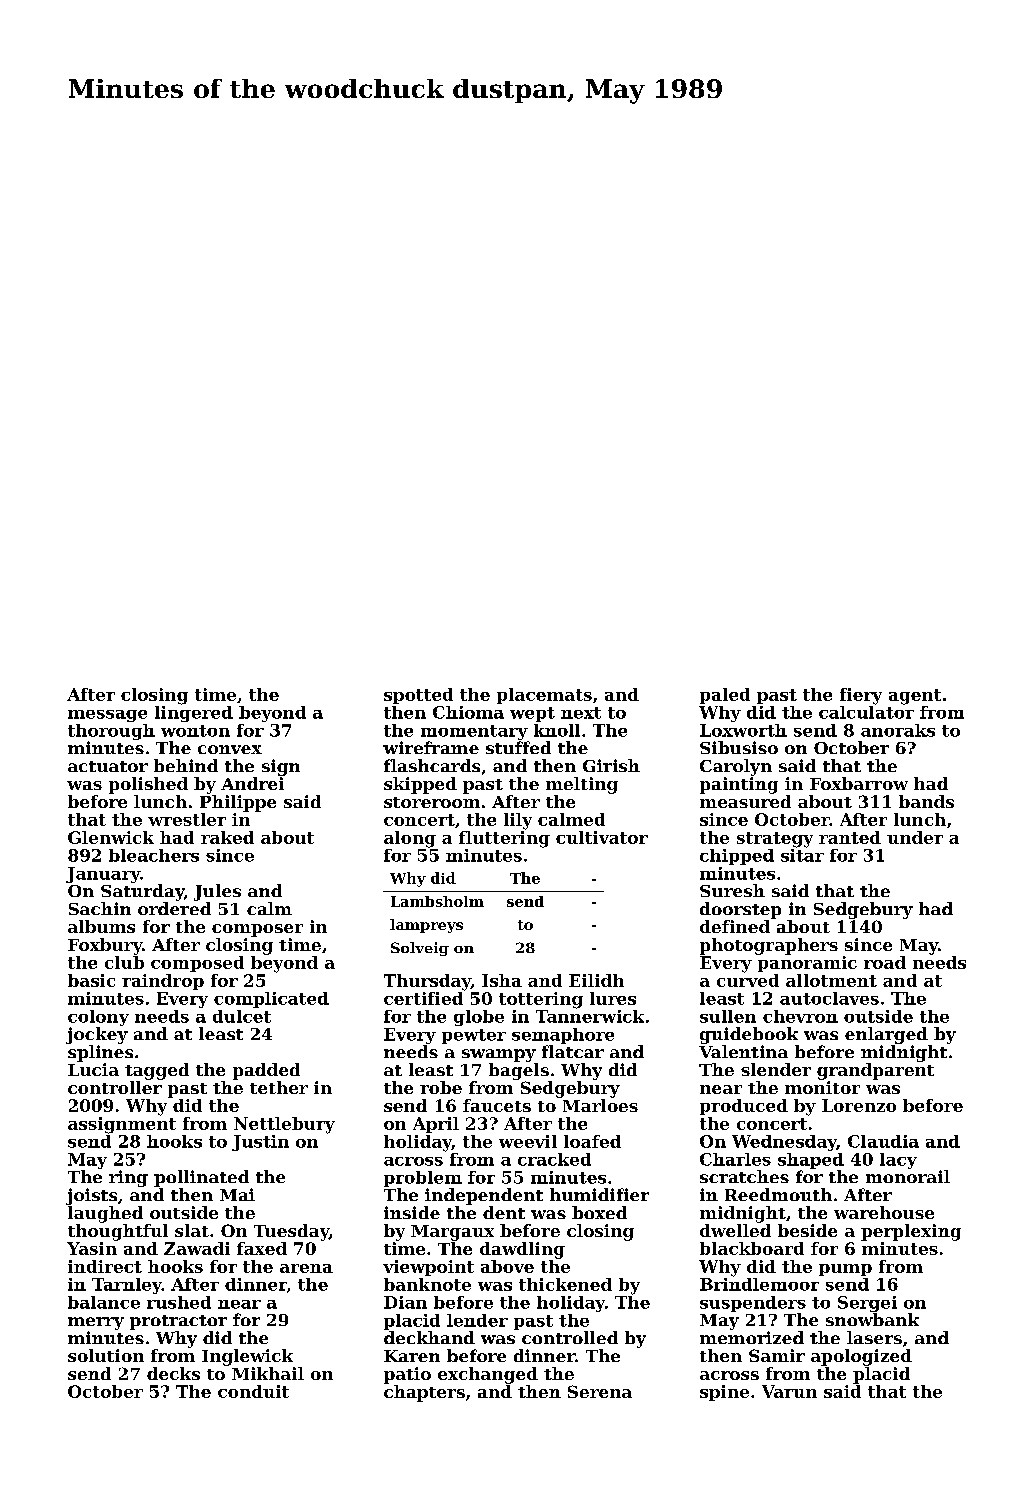 The width and height of the screenshot is (1035, 1500). Describe the element at coordinates (108, 766) in the screenshot. I see `actuator` at that location.
